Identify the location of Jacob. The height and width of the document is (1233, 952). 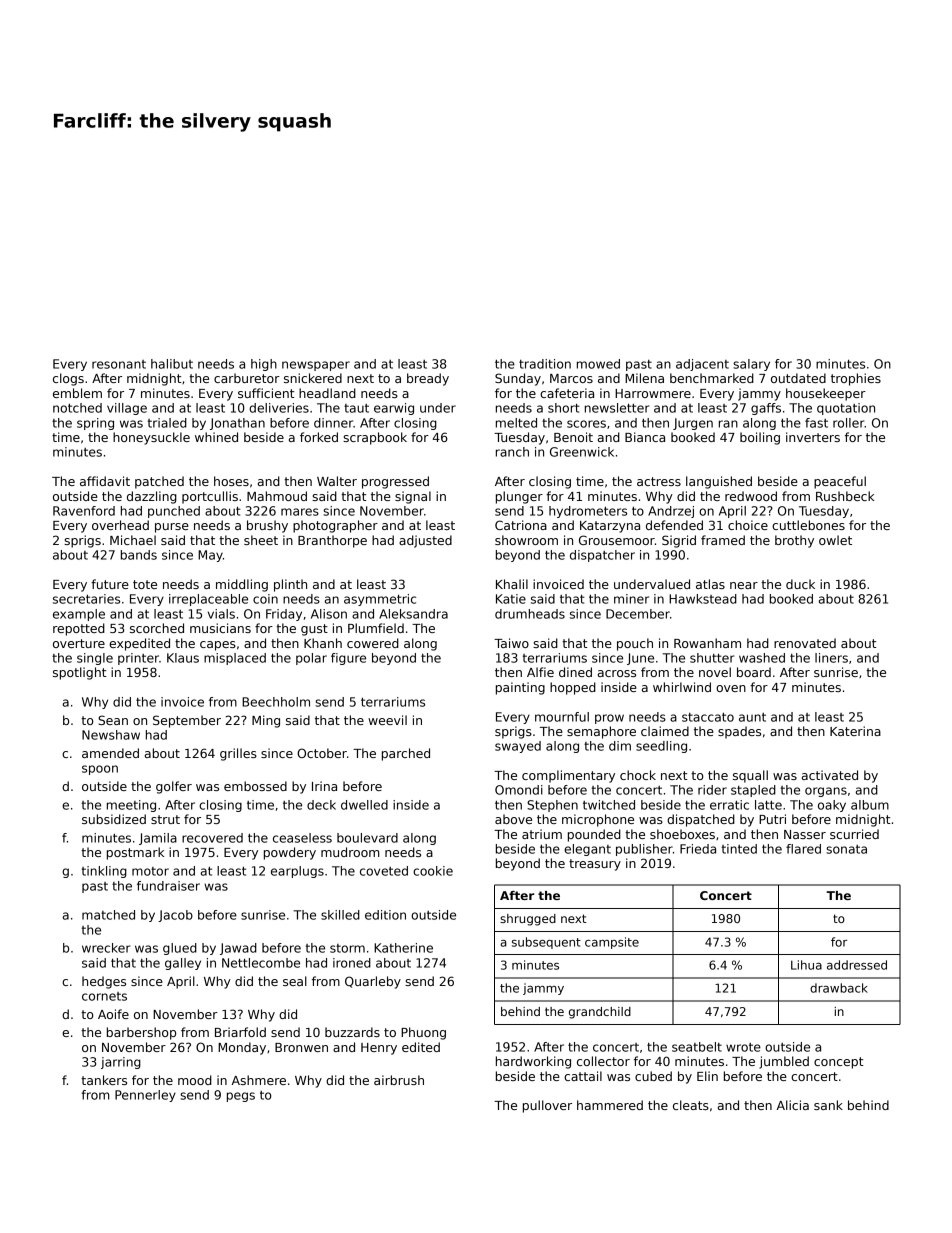
(175, 916).
